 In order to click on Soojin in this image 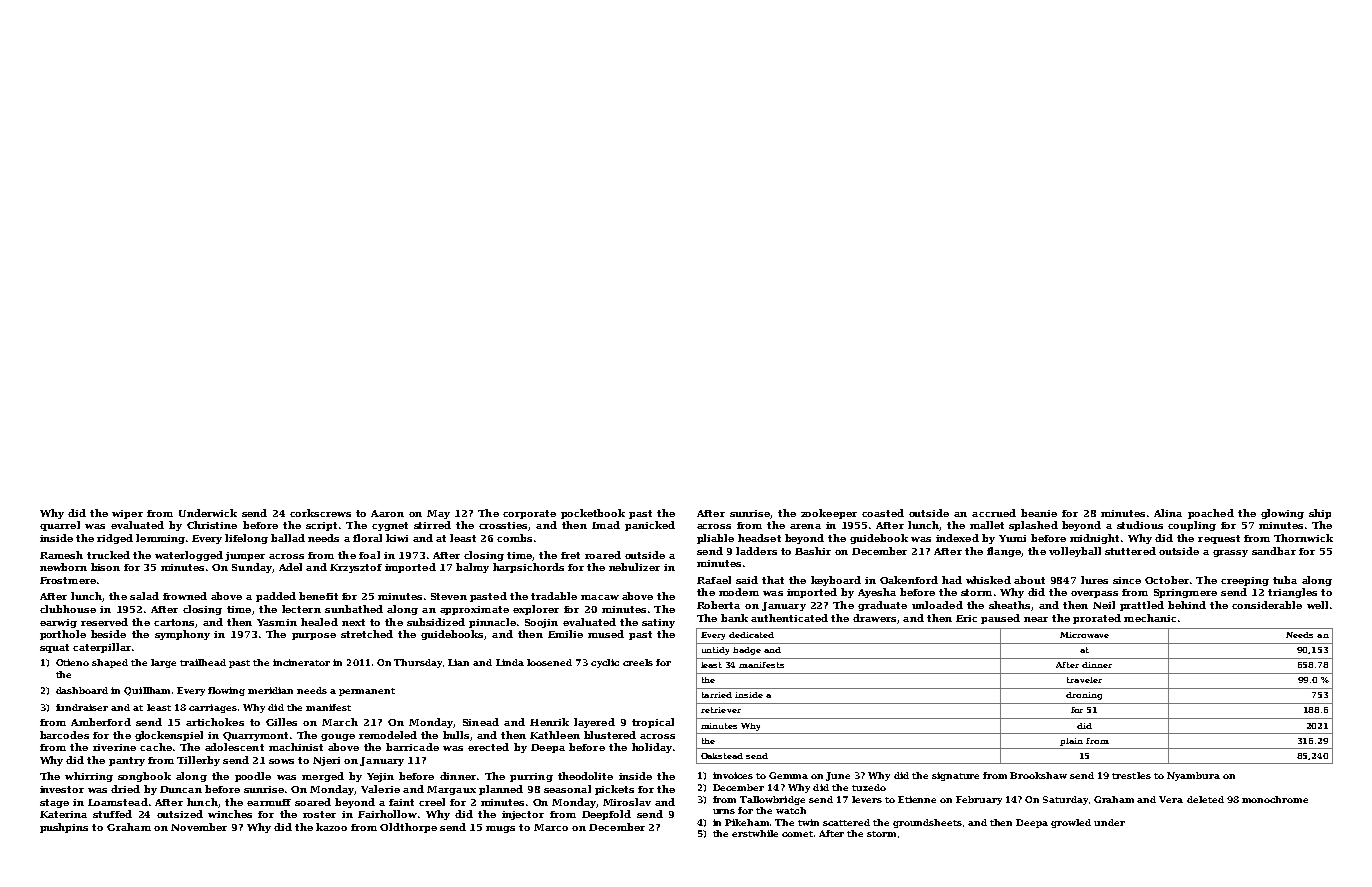, I will do `click(541, 623)`.
